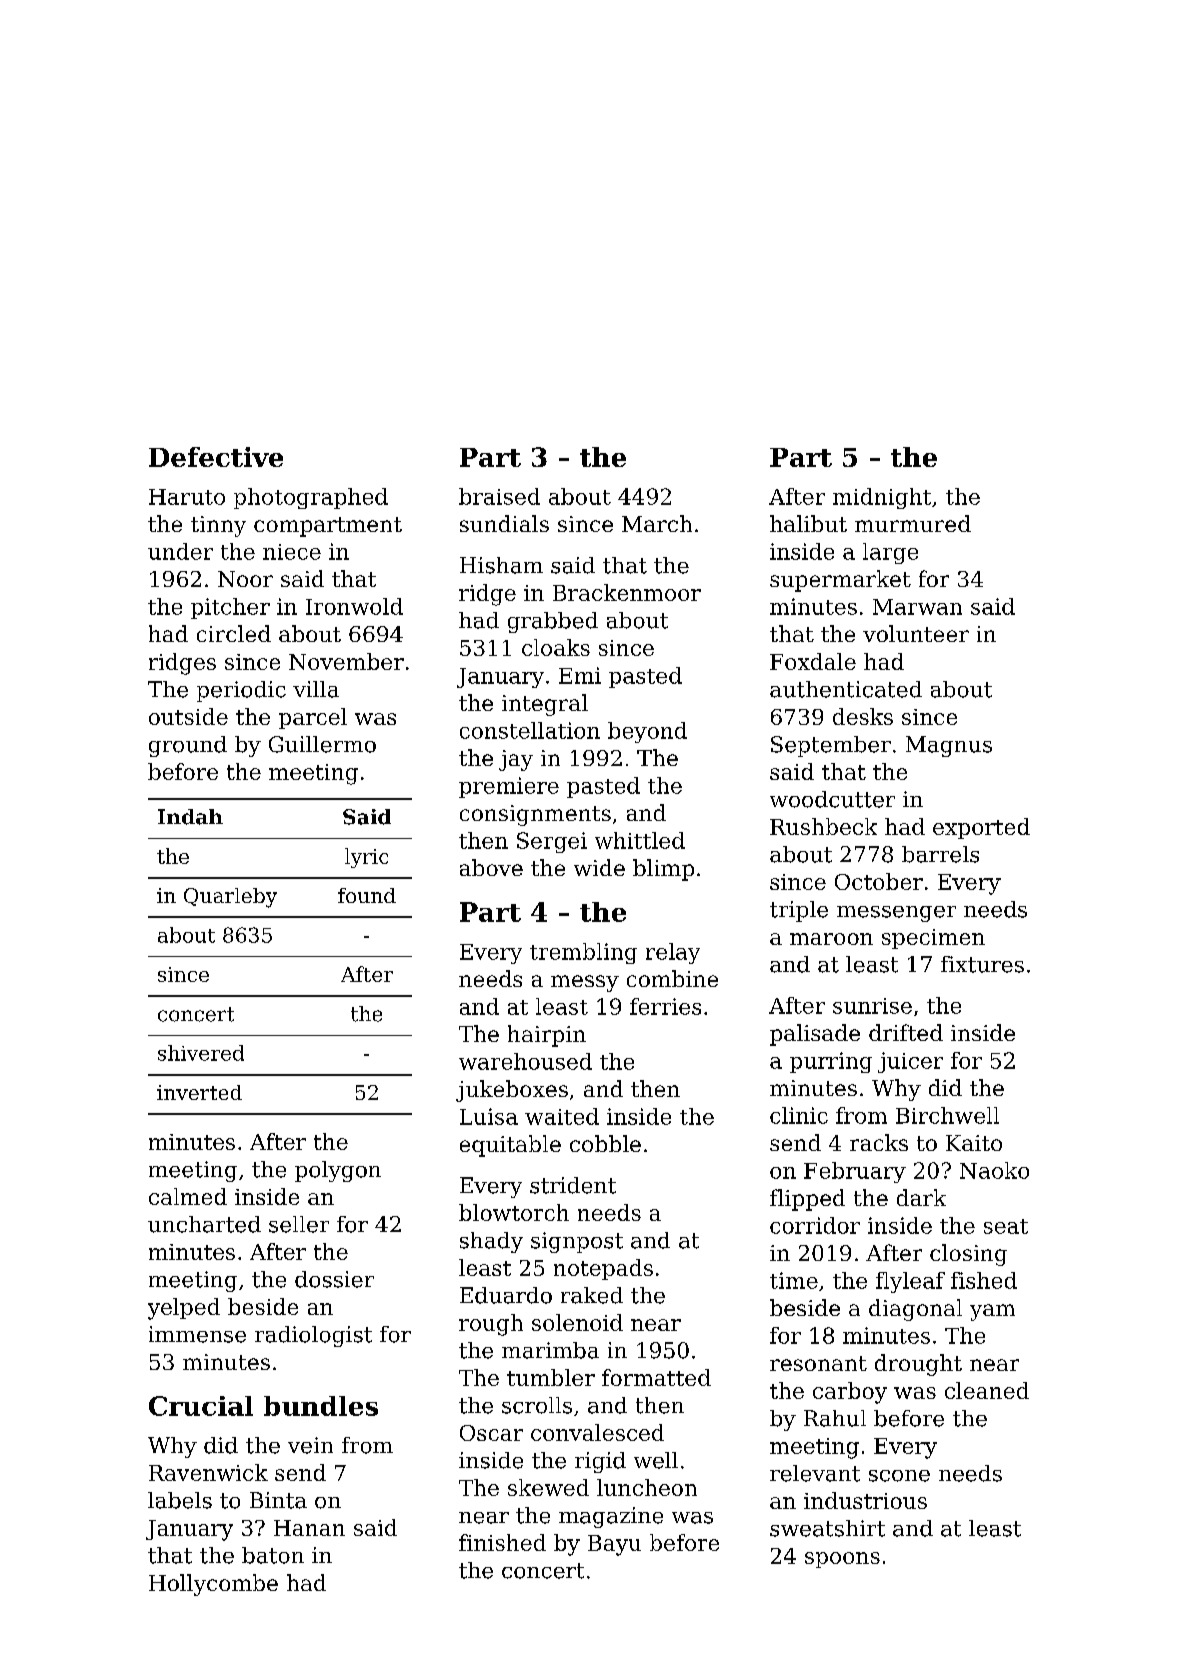 This page has height=1671, width=1181. What do you see at coordinates (982, 964) in the page?
I see `fixtures` at bounding box center [982, 964].
